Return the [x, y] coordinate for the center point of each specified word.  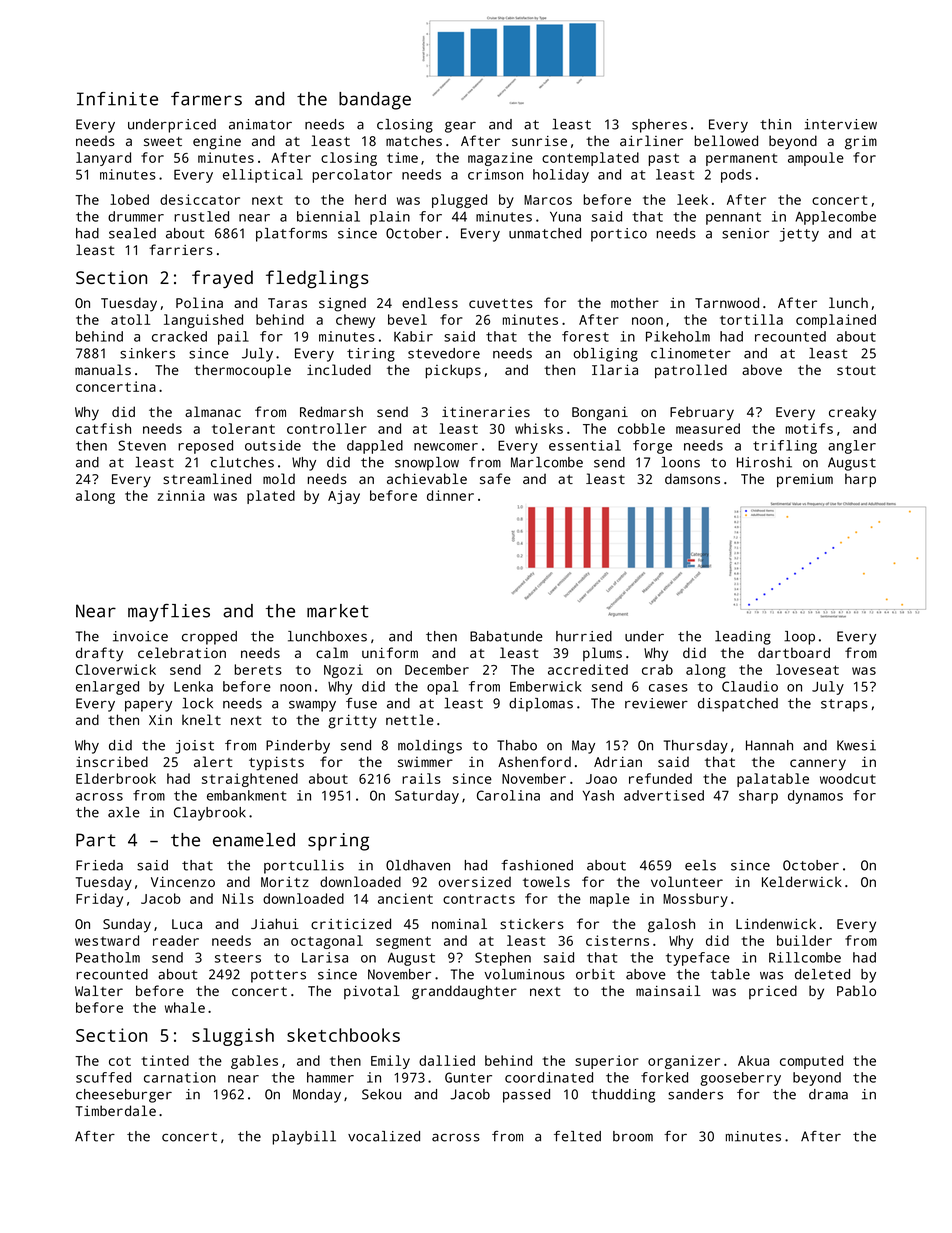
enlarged [107, 688]
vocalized [384, 1136]
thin [775, 124]
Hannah [769, 745]
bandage [375, 101]
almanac [213, 411]
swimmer [425, 762]
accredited [588, 669]
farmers [206, 99]
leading [743, 638]
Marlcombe [547, 462]
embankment [246, 795]
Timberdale [115, 1110]
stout [856, 370]
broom [633, 1136]
